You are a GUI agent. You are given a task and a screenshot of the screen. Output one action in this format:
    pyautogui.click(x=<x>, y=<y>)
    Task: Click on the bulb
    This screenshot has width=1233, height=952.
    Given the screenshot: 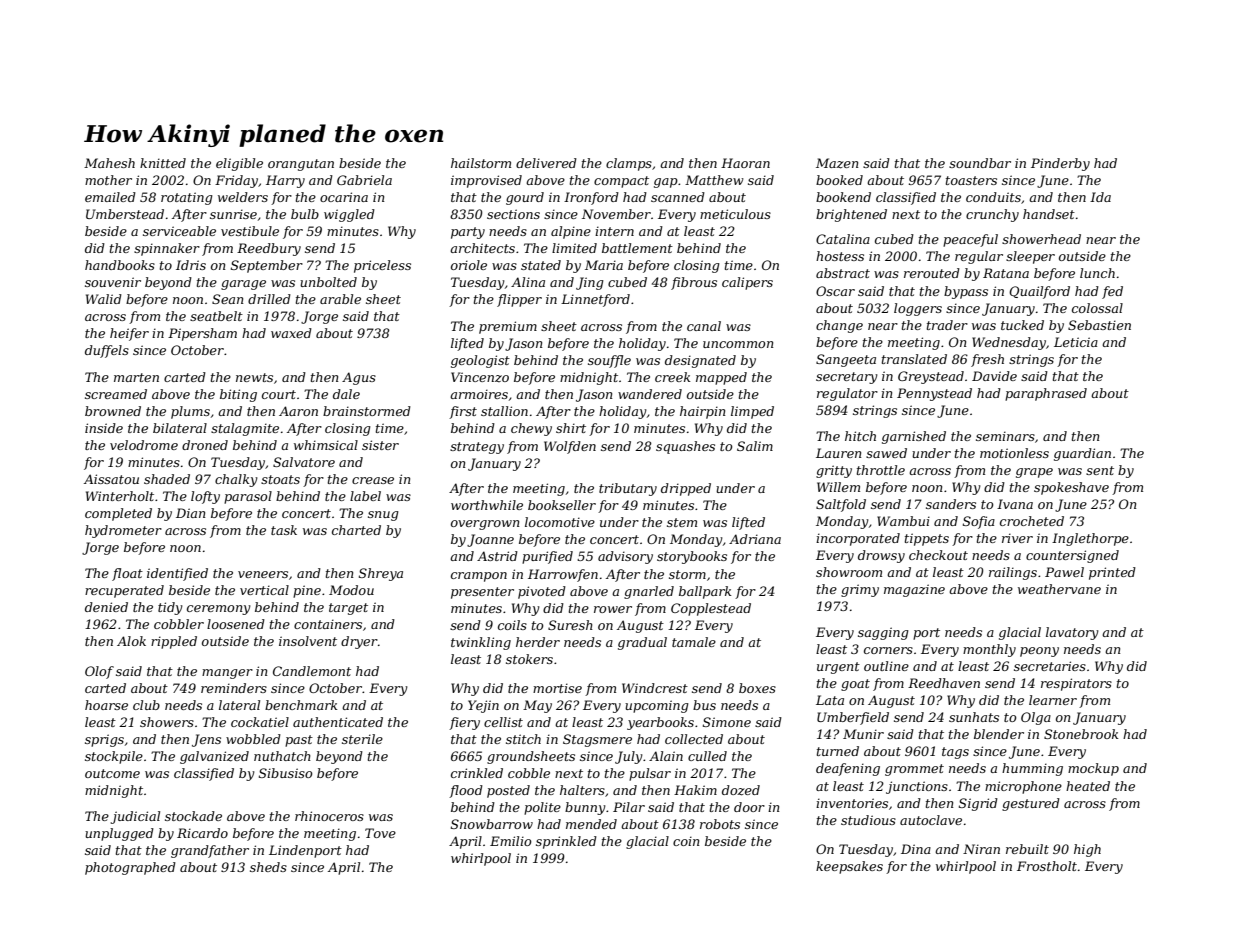 What is the action you would take?
    pyautogui.click(x=305, y=214)
